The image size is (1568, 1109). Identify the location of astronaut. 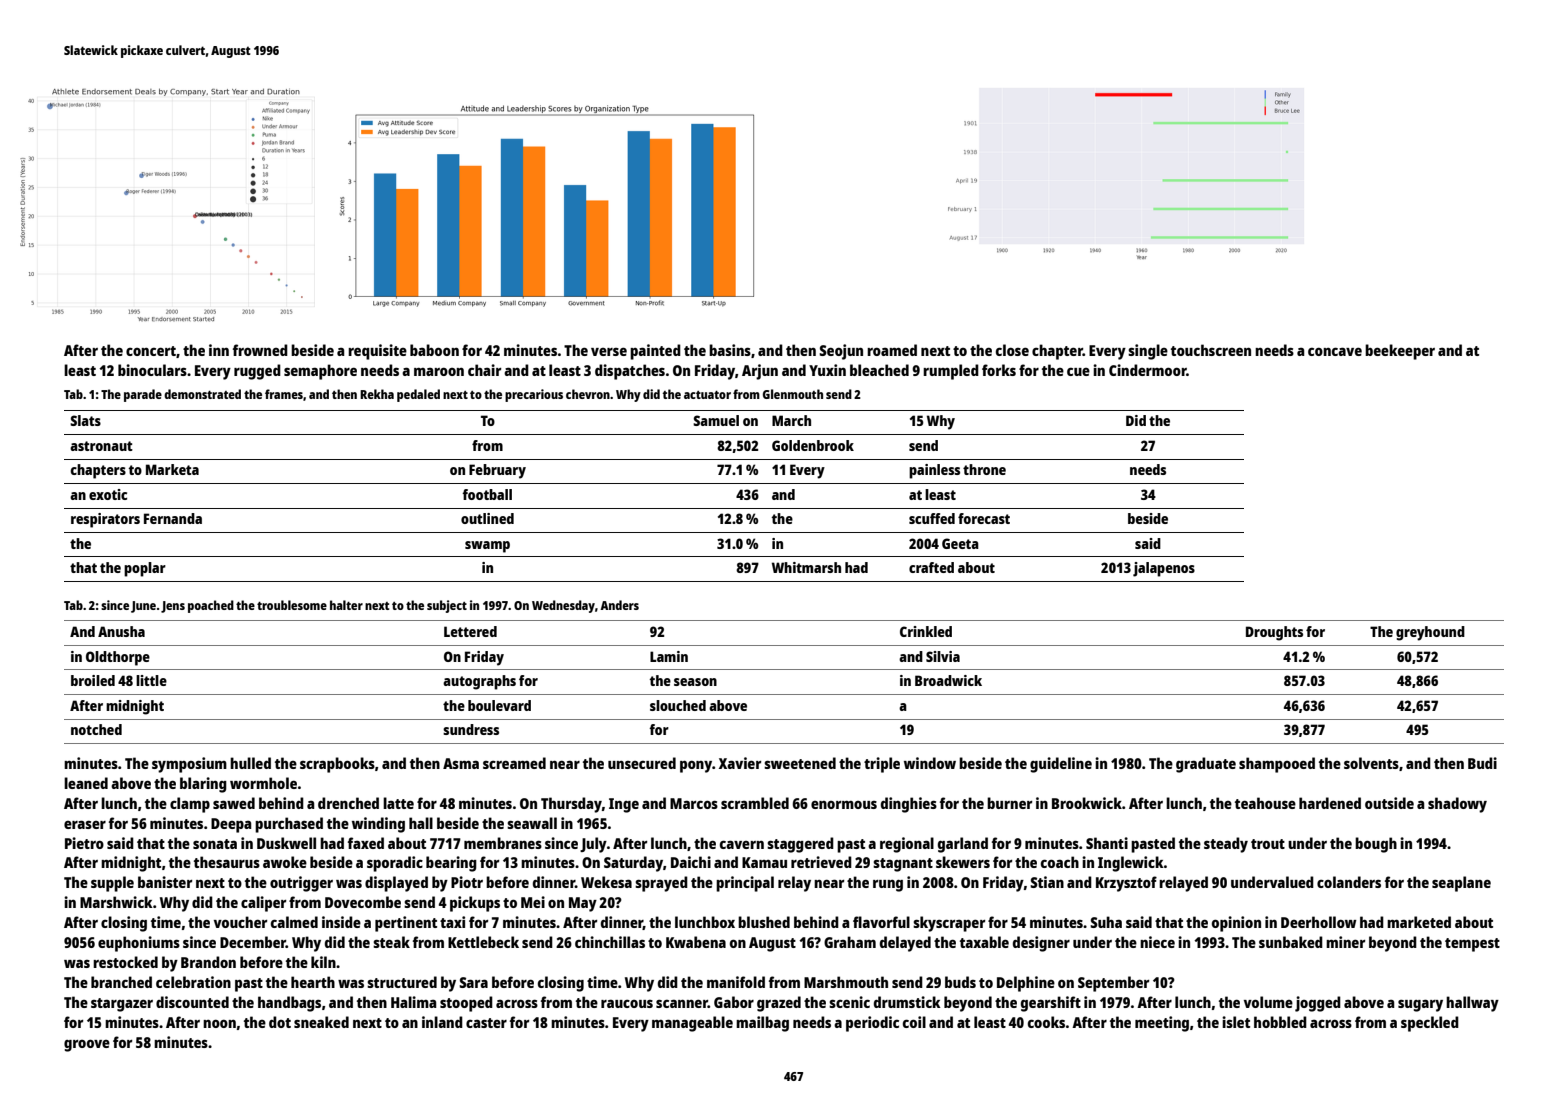
(101, 446).
